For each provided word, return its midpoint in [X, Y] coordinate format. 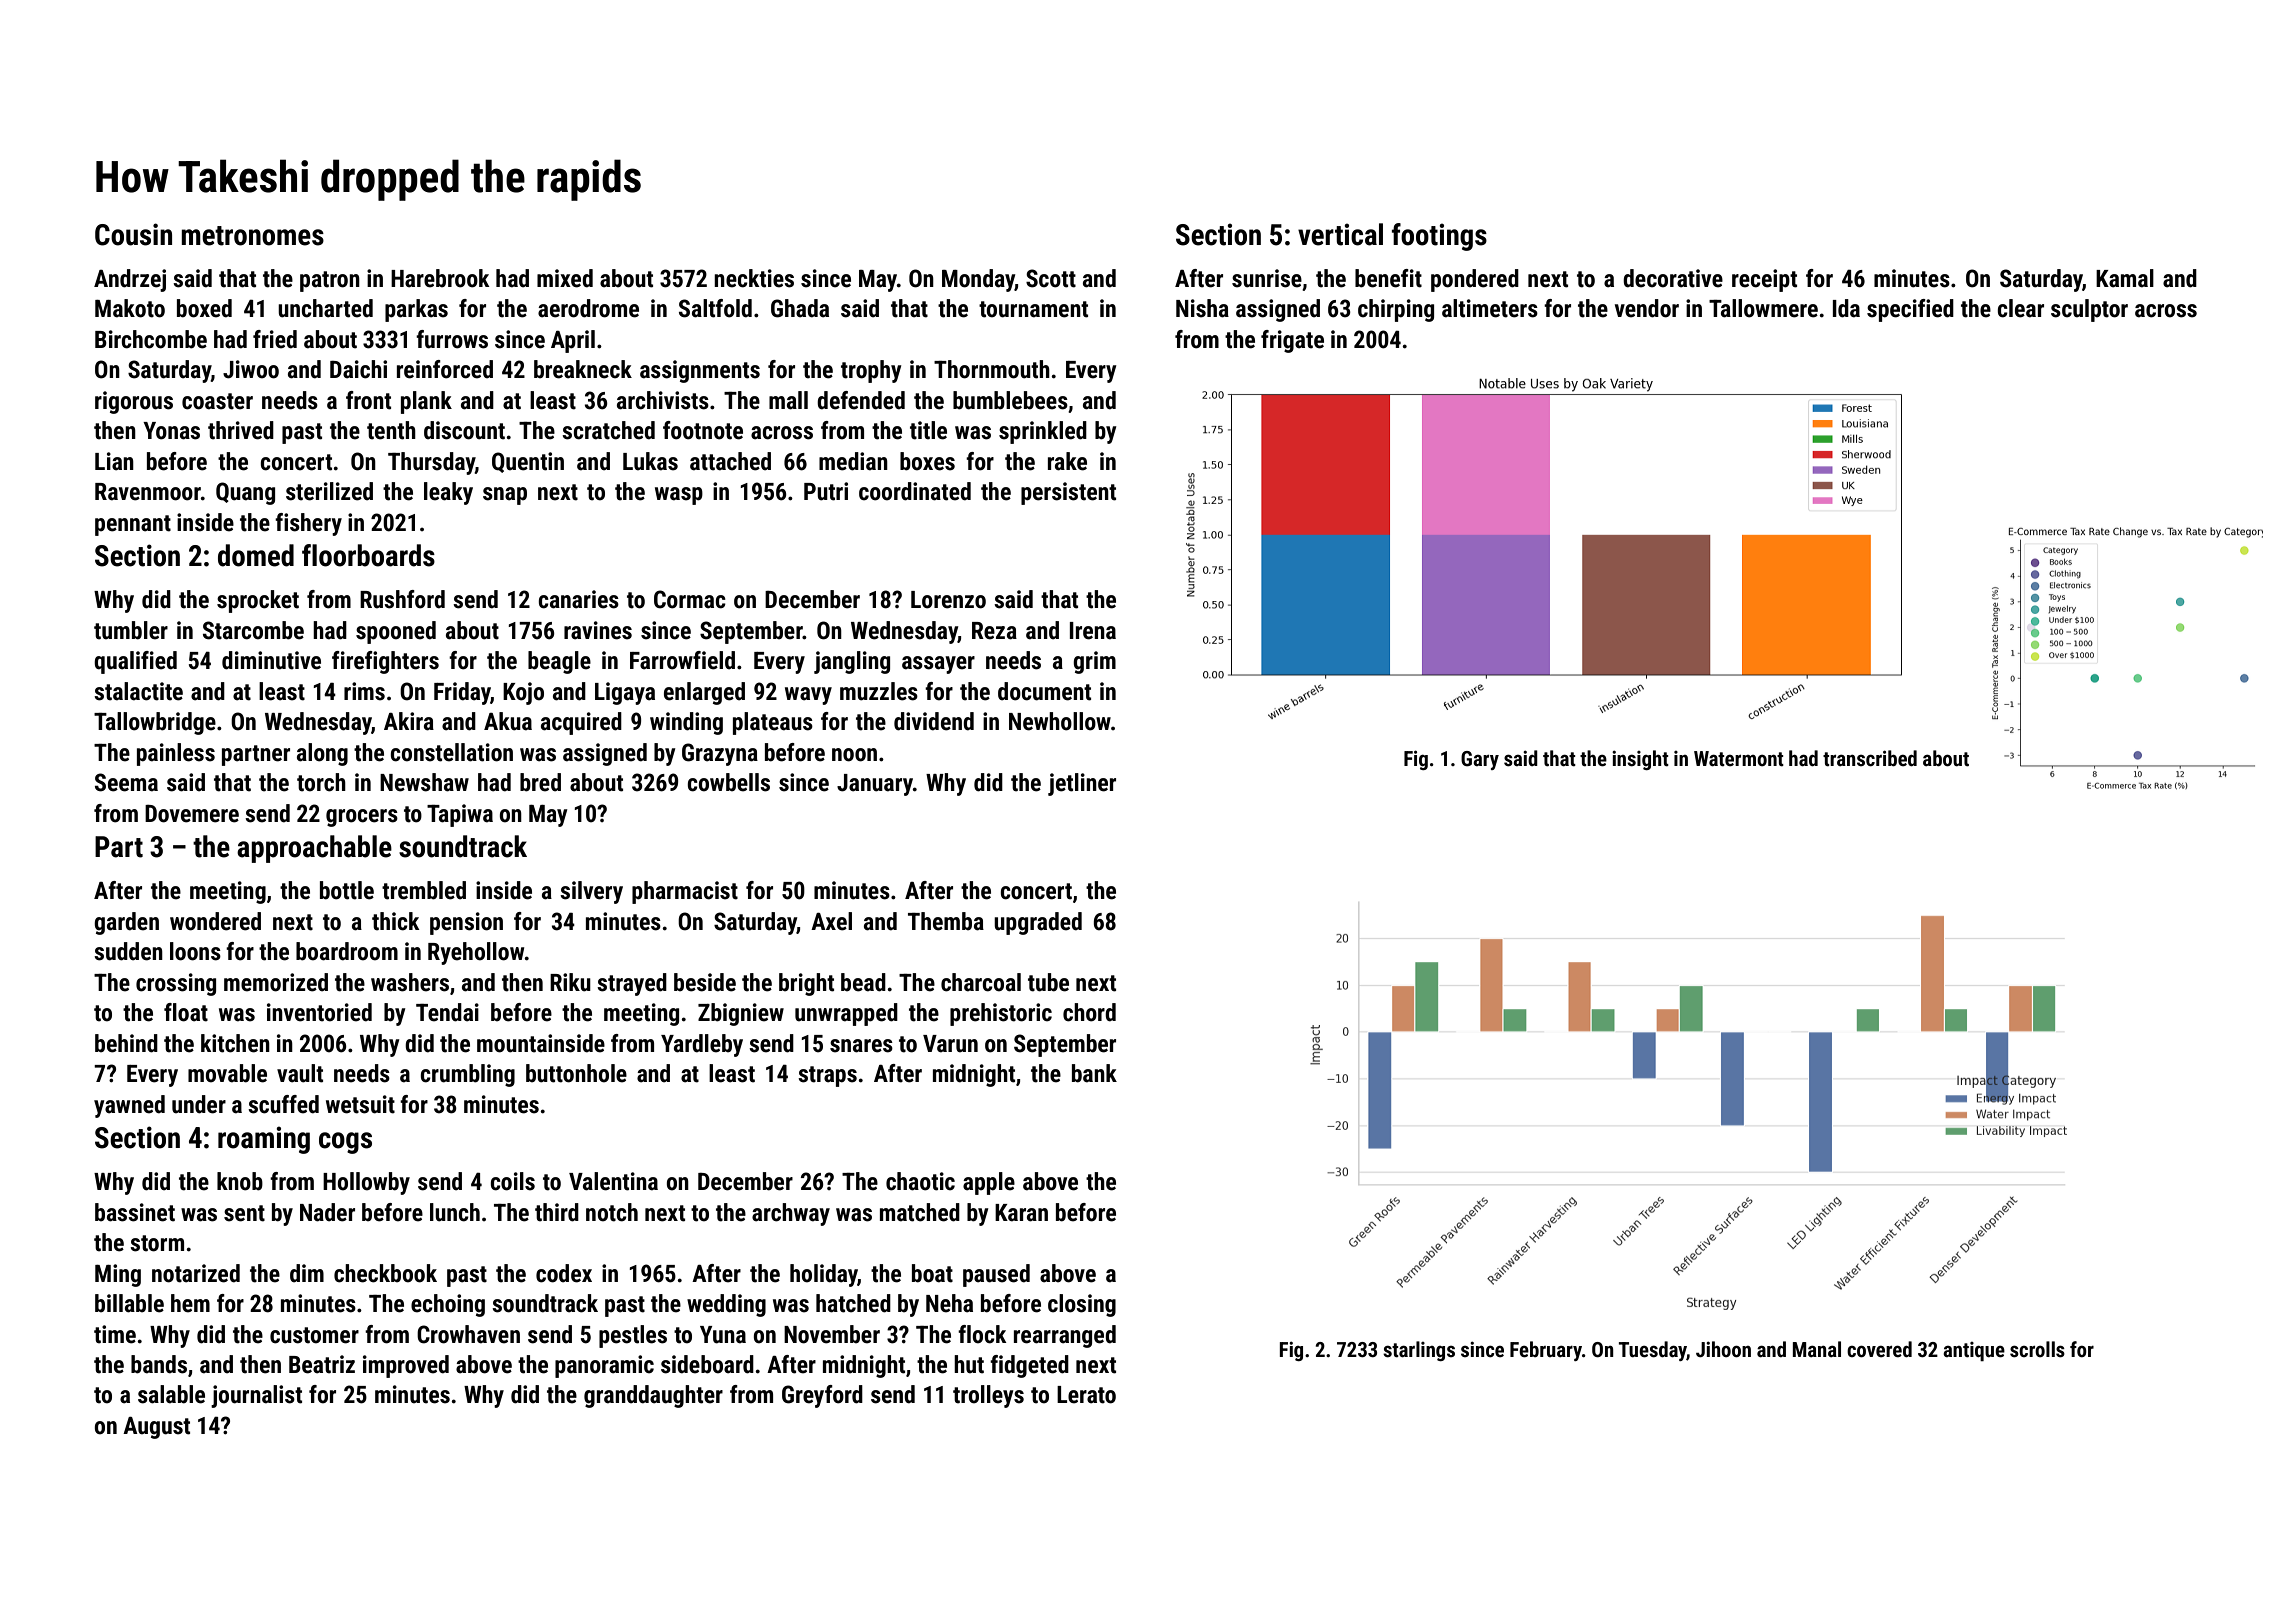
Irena [1093, 631]
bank [1094, 1073]
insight [1640, 760]
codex [564, 1273]
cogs [345, 1143]
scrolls [2037, 1349]
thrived [241, 430]
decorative [1673, 278]
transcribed [1870, 758]
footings [1439, 237]
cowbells [728, 782]
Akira [409, 721]
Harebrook [440, 278]
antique [1974, 1351]
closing [1082, 1305]
